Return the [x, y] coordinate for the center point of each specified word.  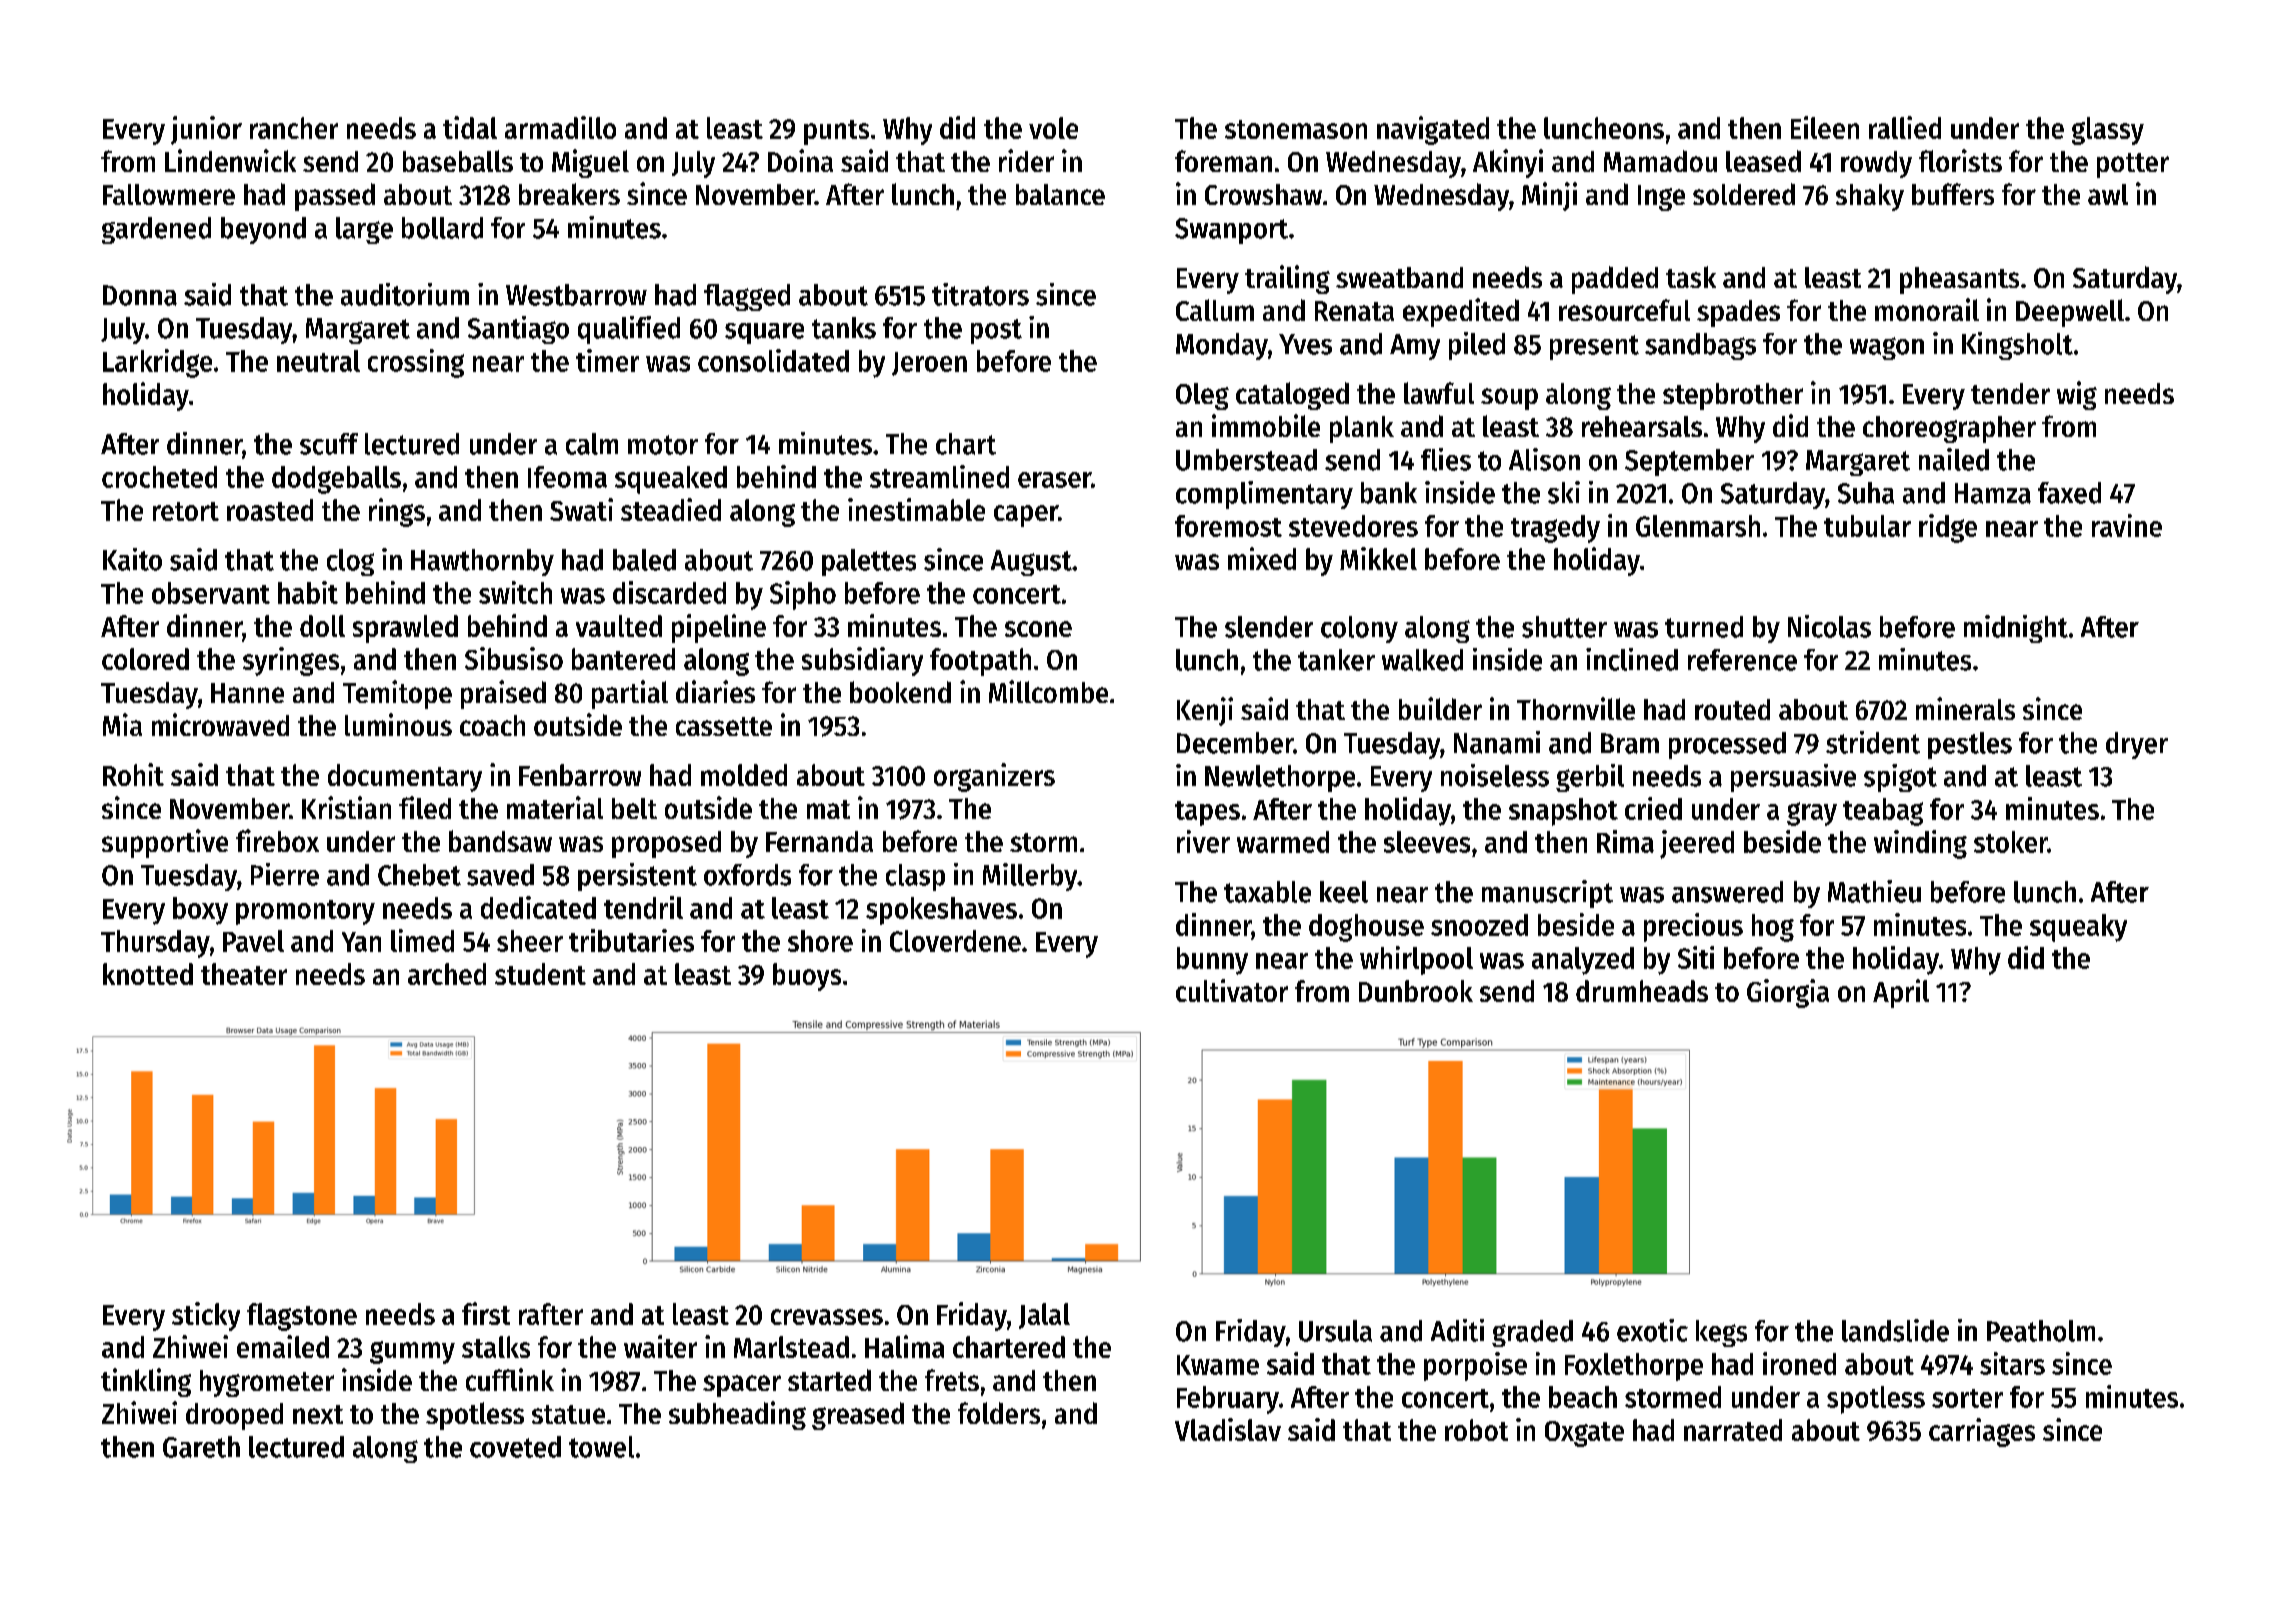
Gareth [201, 1447]
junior [206, 130]
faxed [2069, 493]
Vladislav [1228, 1429]
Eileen [1825, 127]
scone [1038, 629]
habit [308, 592]
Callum [1215, 310]
